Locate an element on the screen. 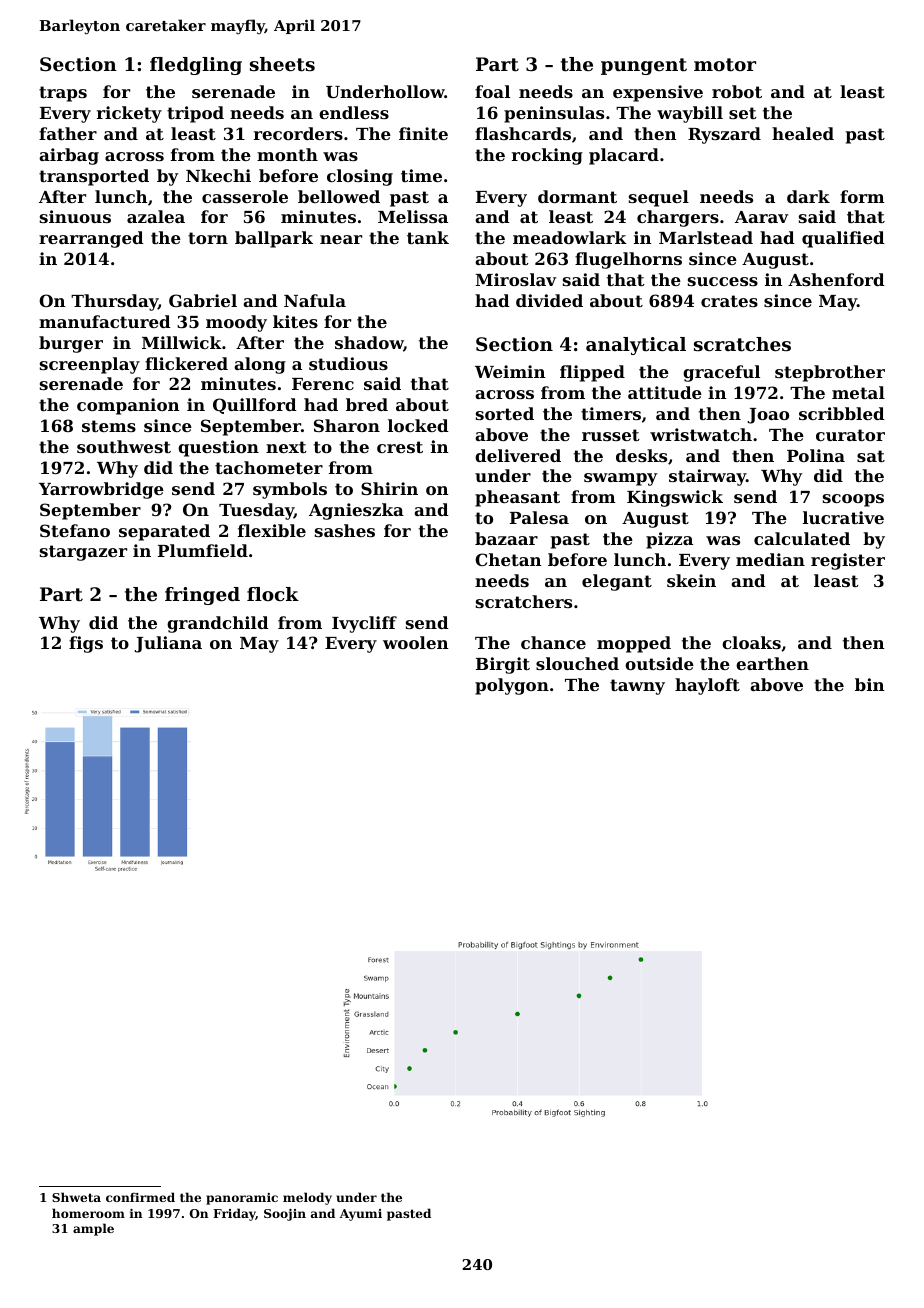  Ayumi is located at coordinates (361, 1215).
